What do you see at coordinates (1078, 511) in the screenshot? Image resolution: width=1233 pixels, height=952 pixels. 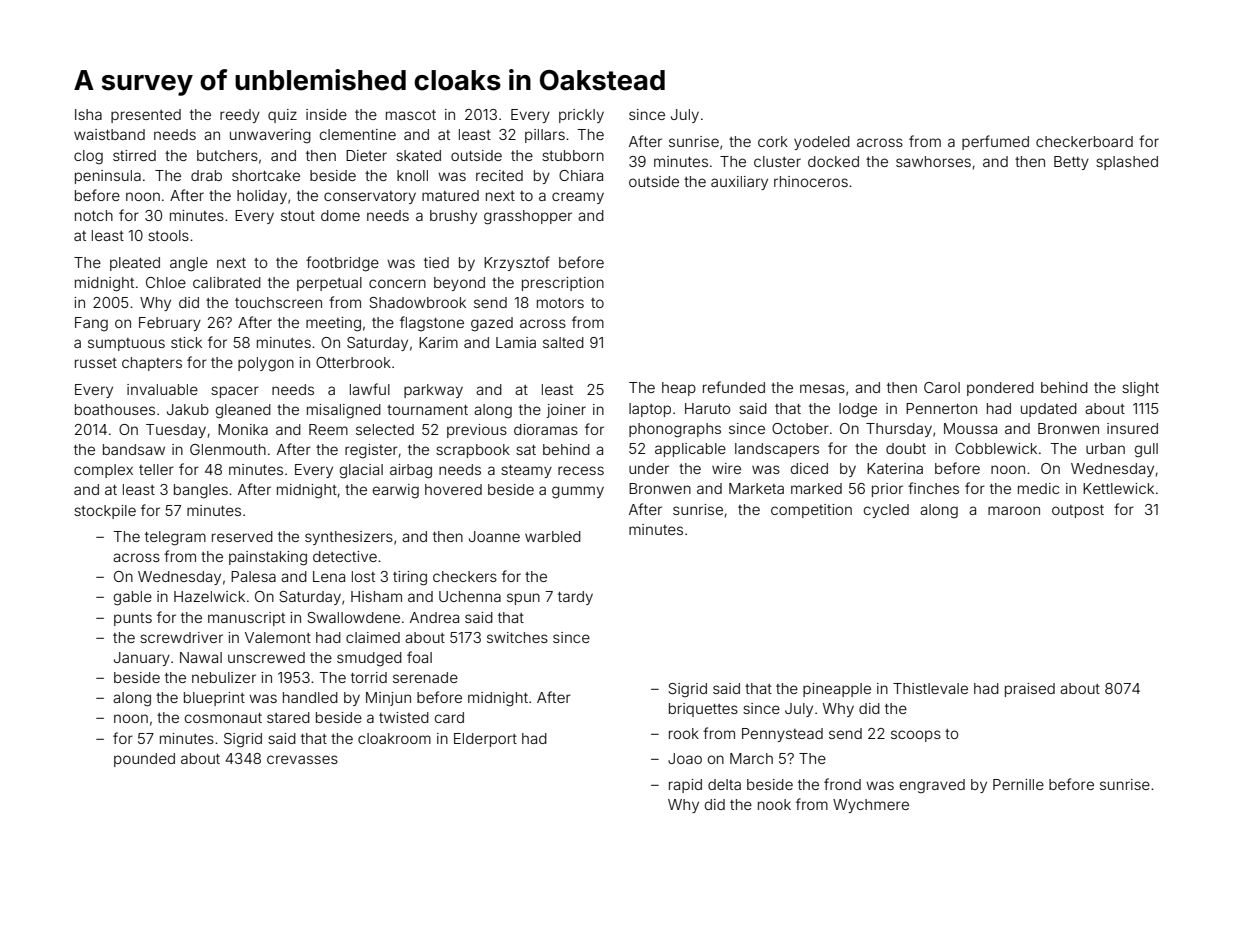 I see `outpost` at bounding box center [1078, 511].
